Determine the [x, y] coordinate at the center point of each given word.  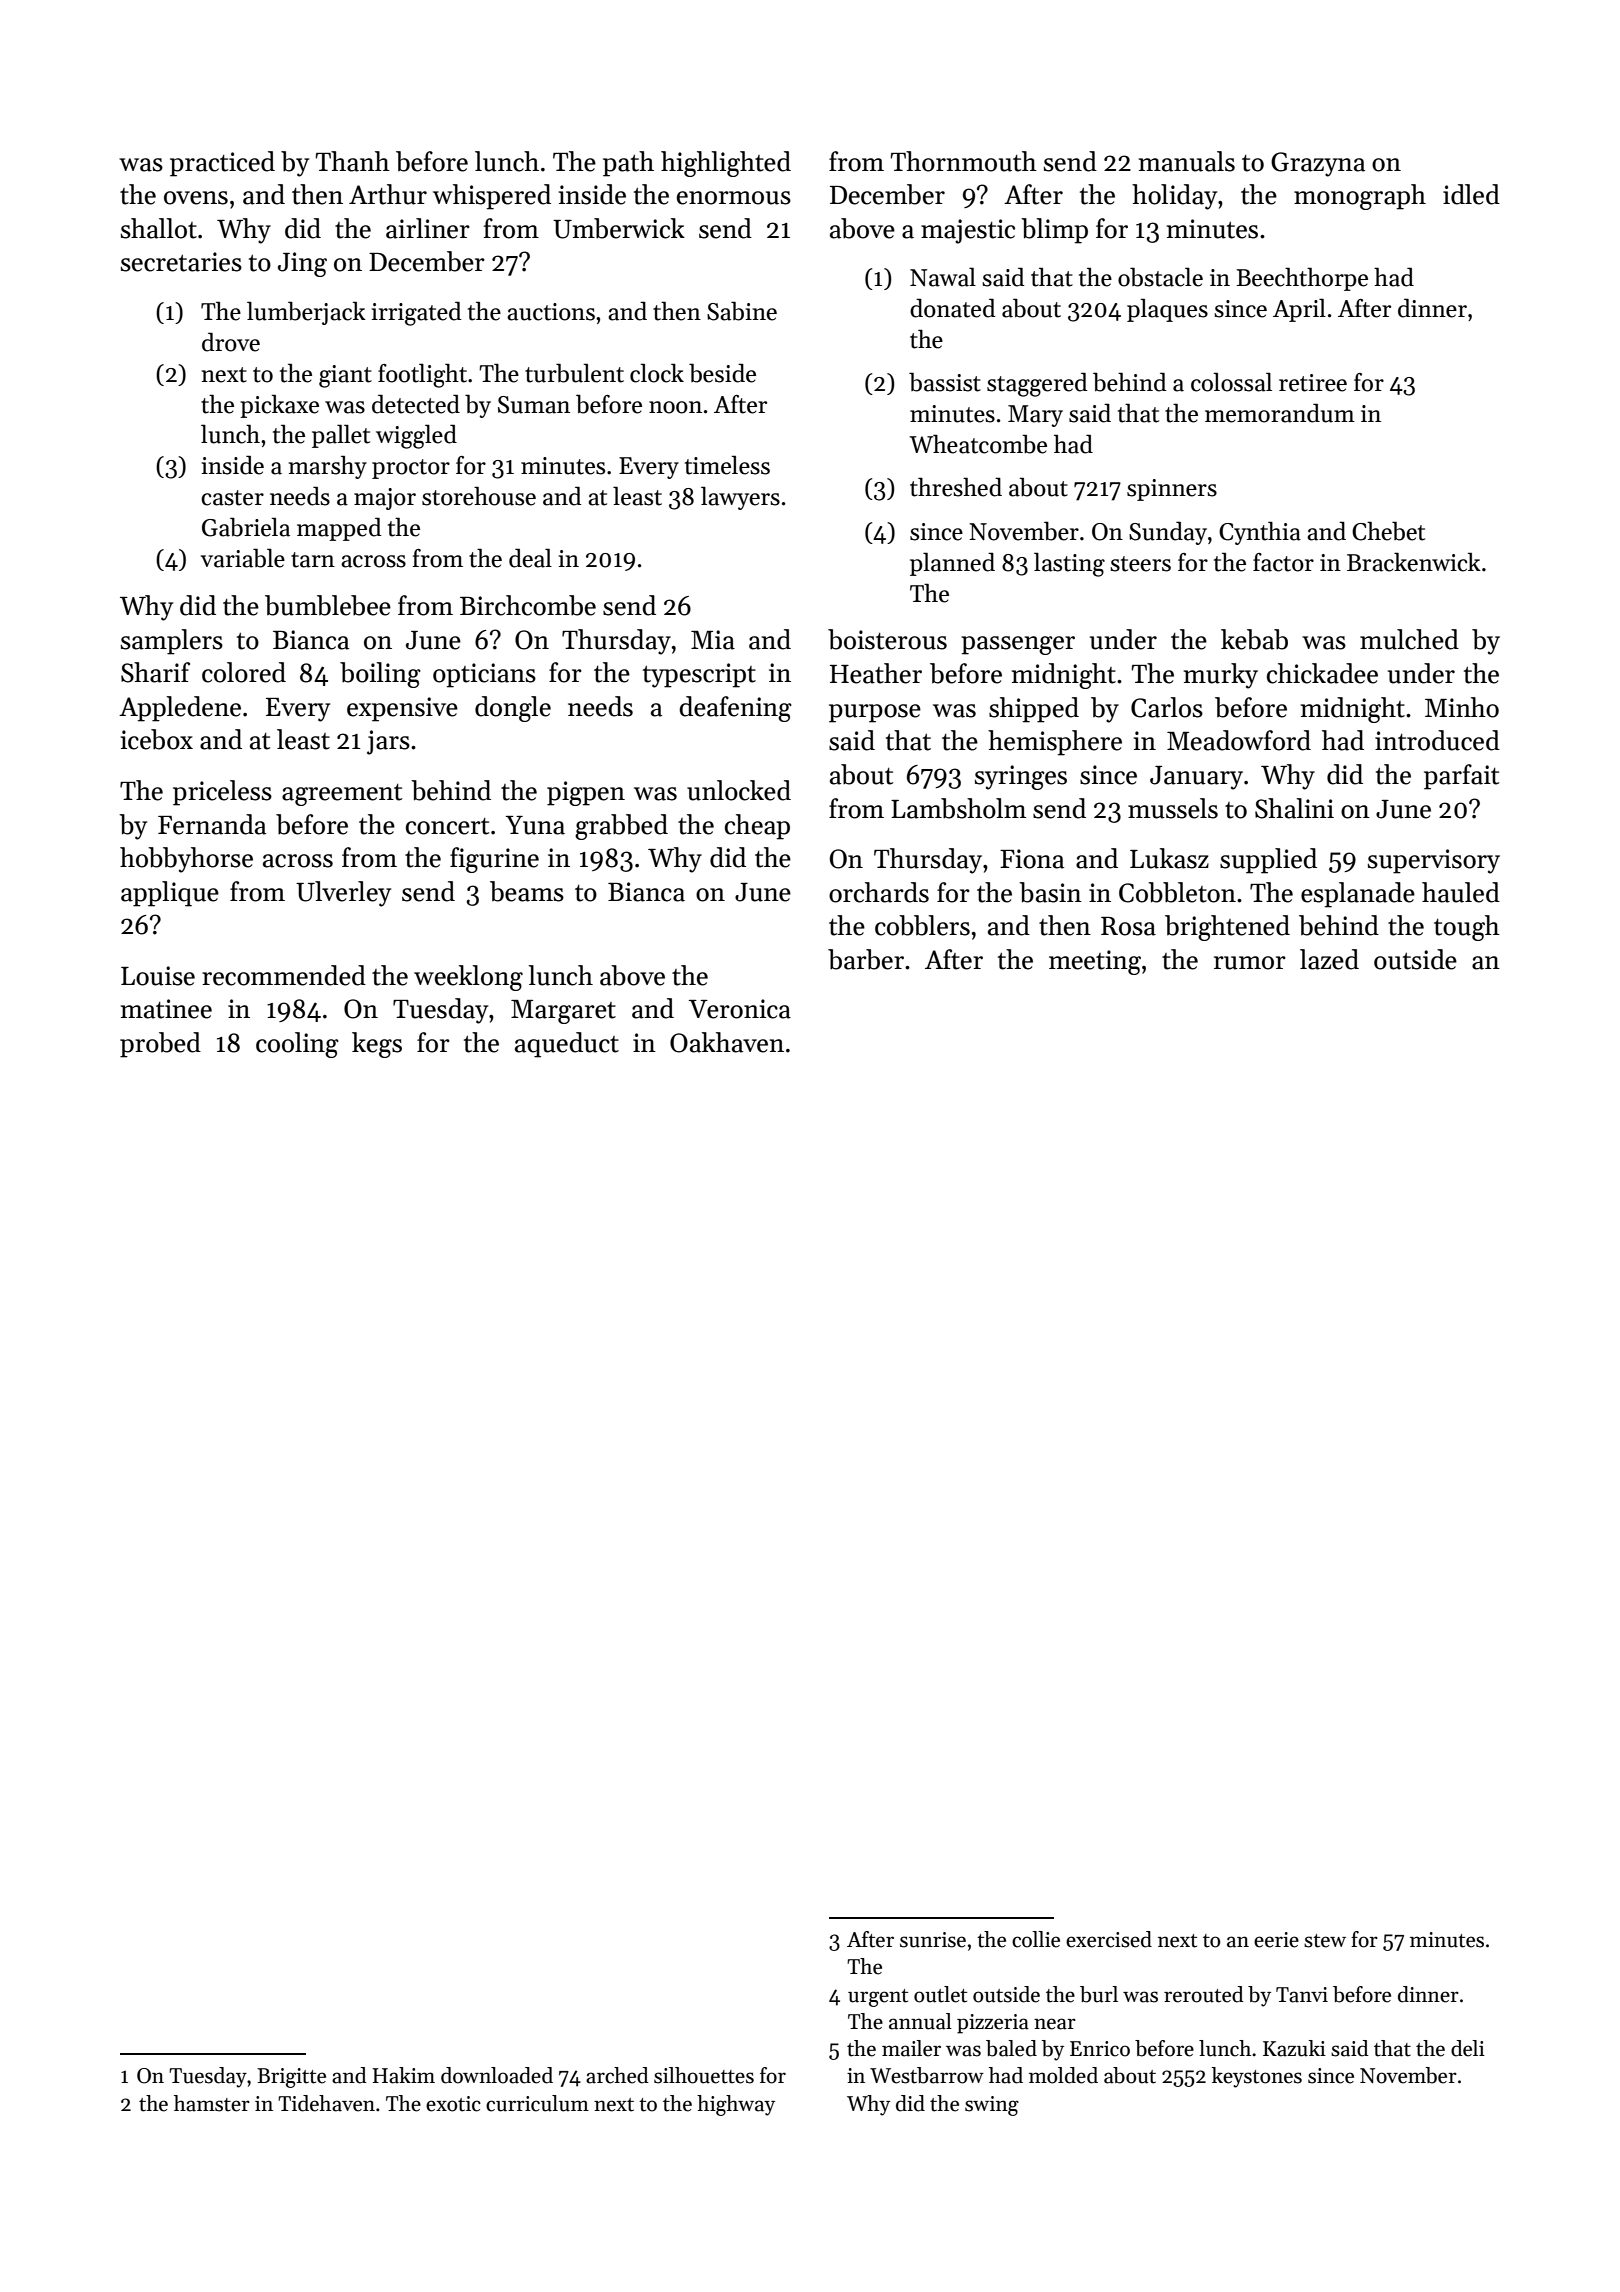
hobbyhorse [186, 860]
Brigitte [291, 2078]
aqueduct [567, 1045]
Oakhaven [727, 1042]
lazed [1329, 959]
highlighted [726, 164]
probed [160, 1045]
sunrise [933, 1940]
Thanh [353, 161]
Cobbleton [1177, 892]
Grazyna [1318, 164]
